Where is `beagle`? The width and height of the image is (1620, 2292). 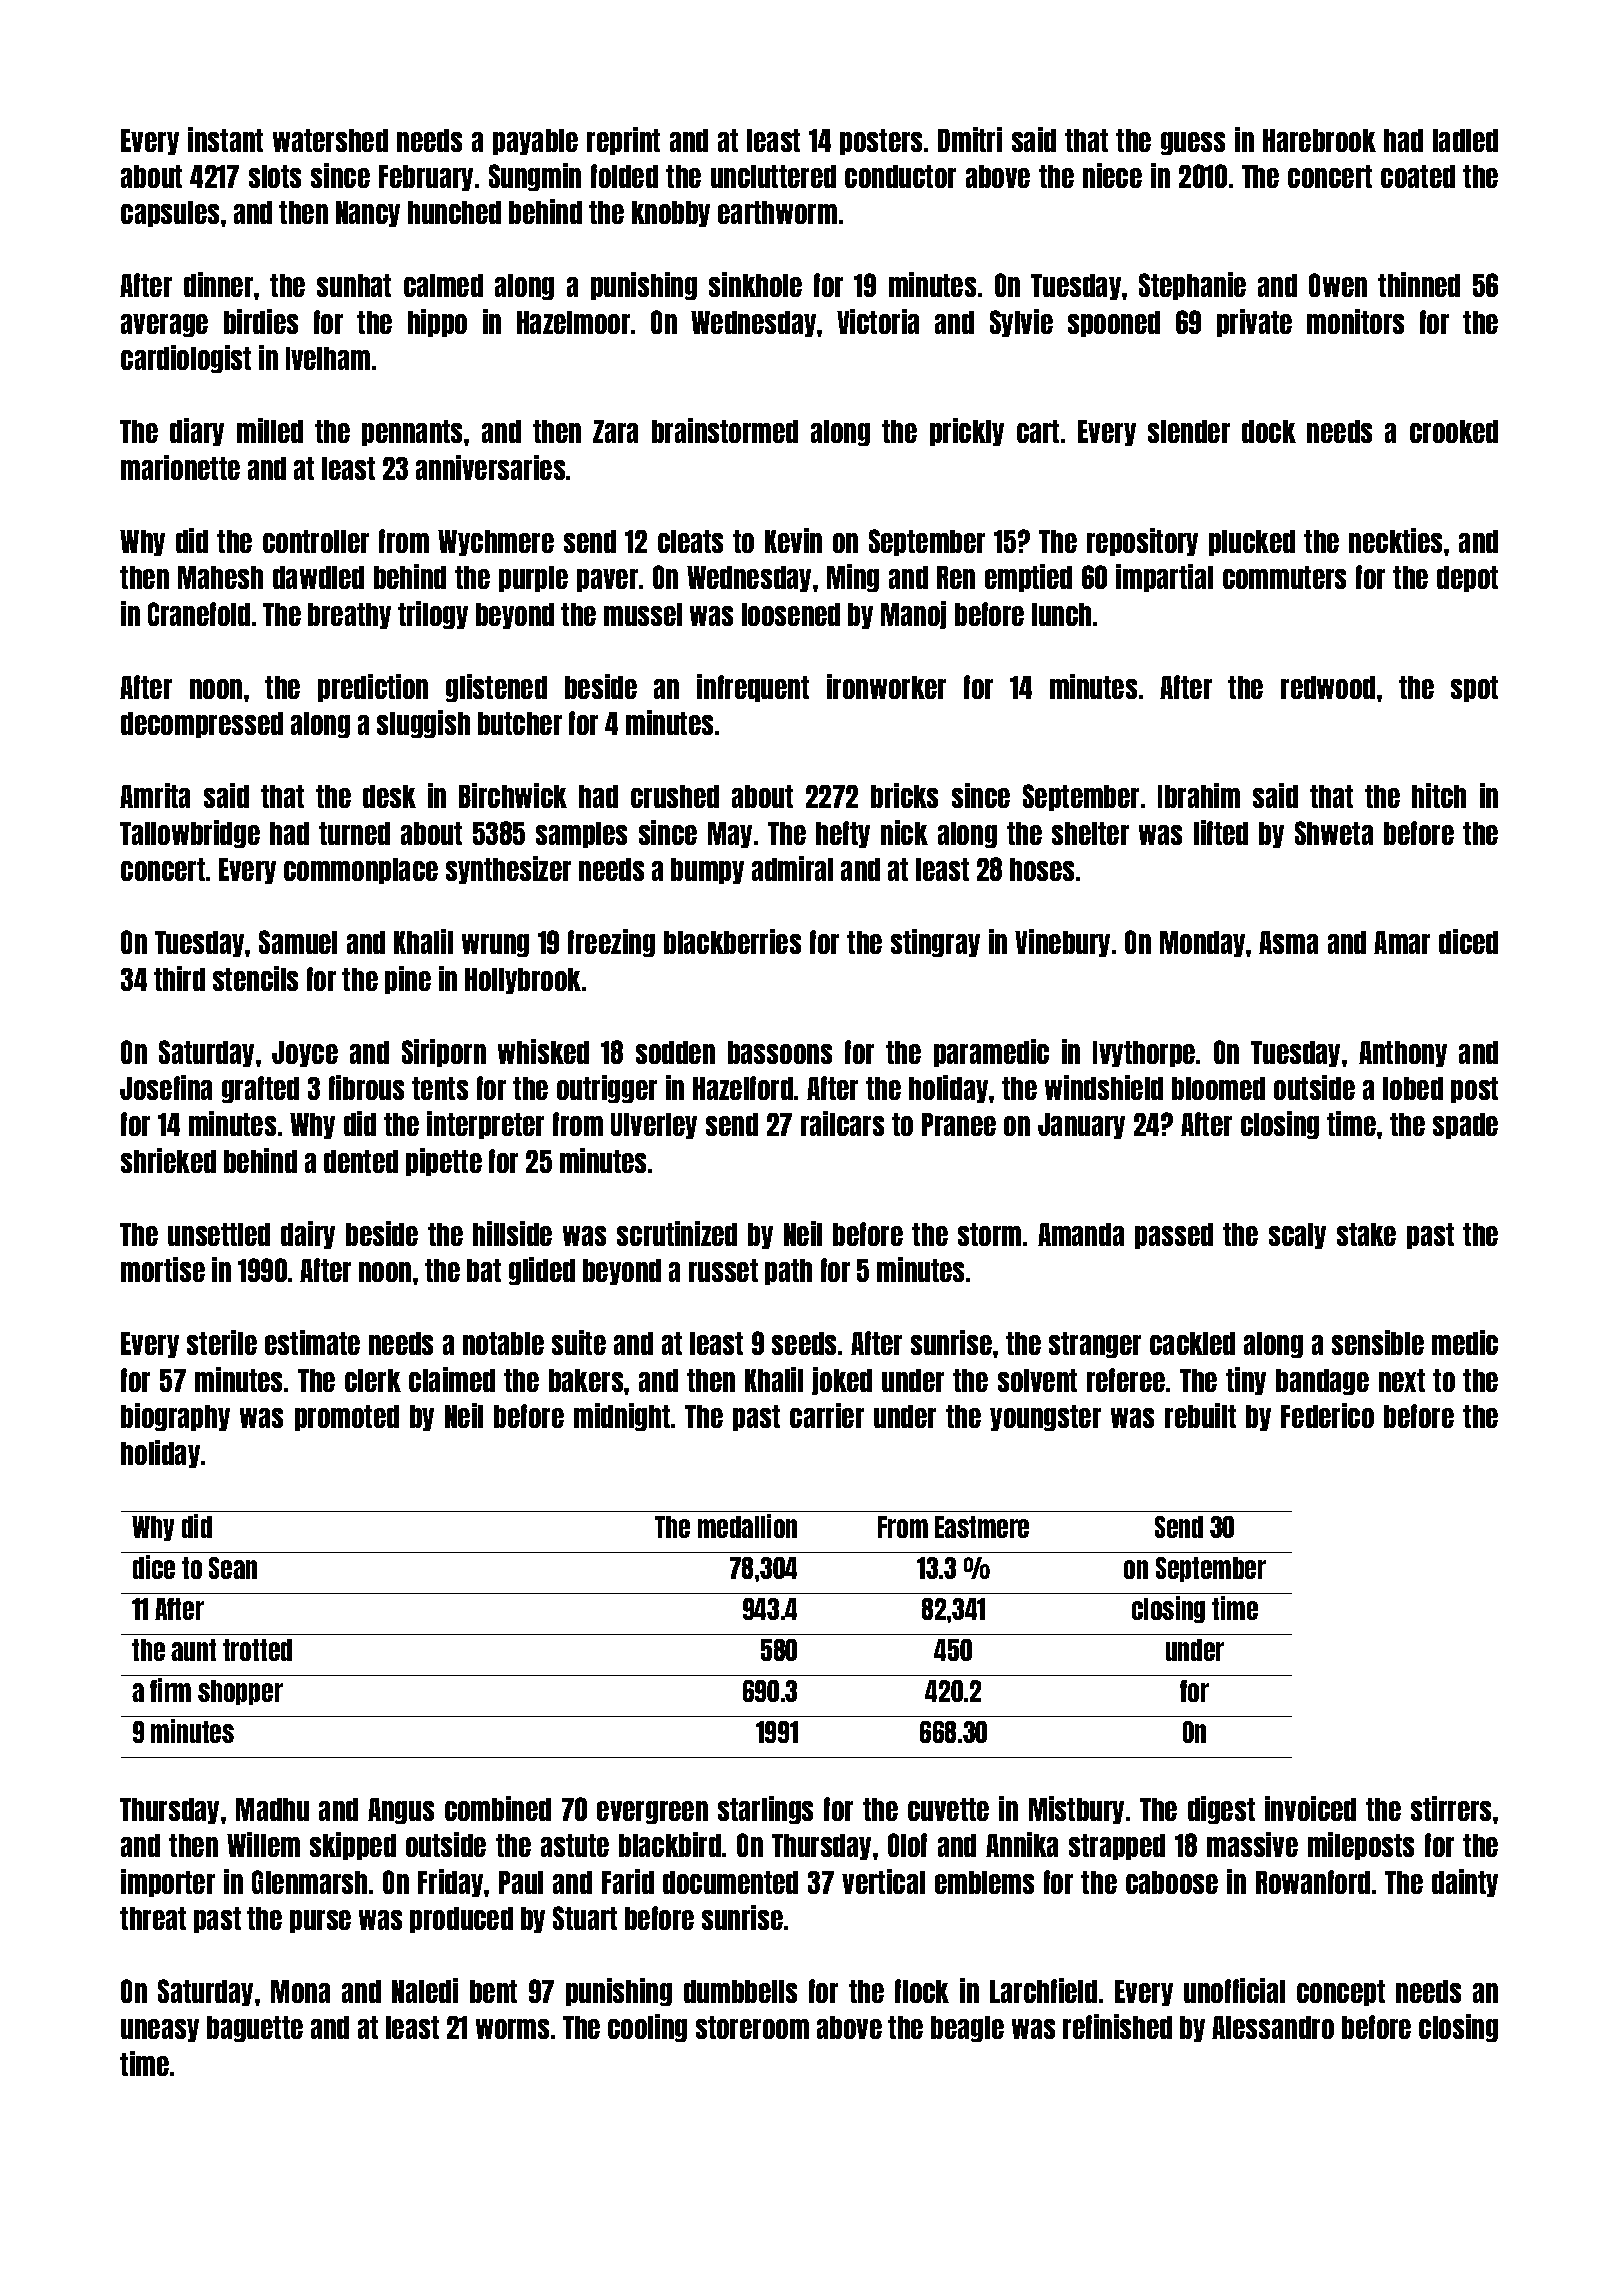 beagle is located at coordinates (967, 2029).
